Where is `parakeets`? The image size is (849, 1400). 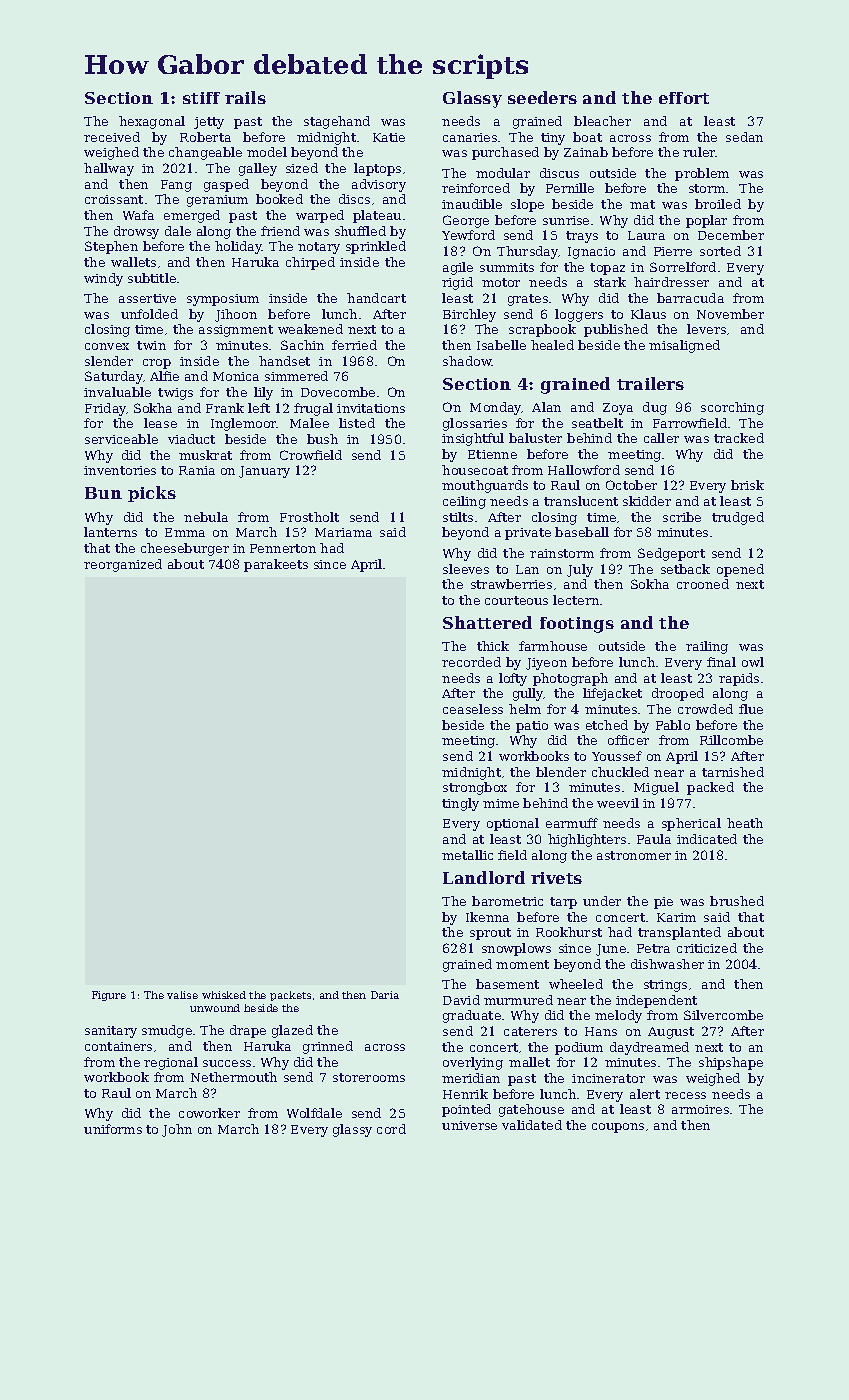
parakeets is located at coordinates (276, 565).
